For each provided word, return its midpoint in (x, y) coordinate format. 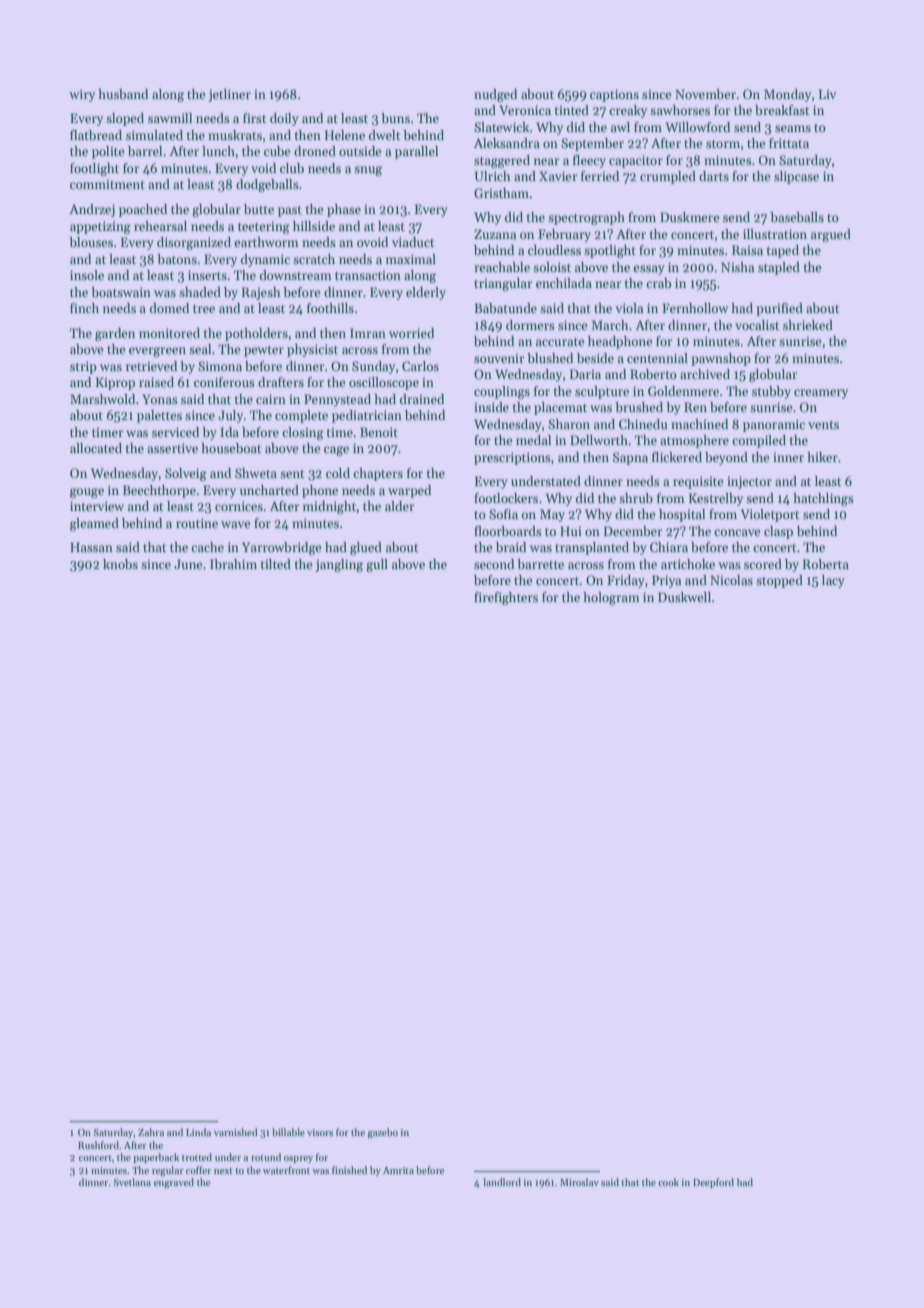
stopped (779, 581)
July (230, 416)
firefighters (506, 598)
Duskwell (684, 597)
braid (511, 547)
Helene (345, 135)
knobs (120, 564)
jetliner (230, 95)
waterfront (286, 1170)
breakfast (782, 110)
